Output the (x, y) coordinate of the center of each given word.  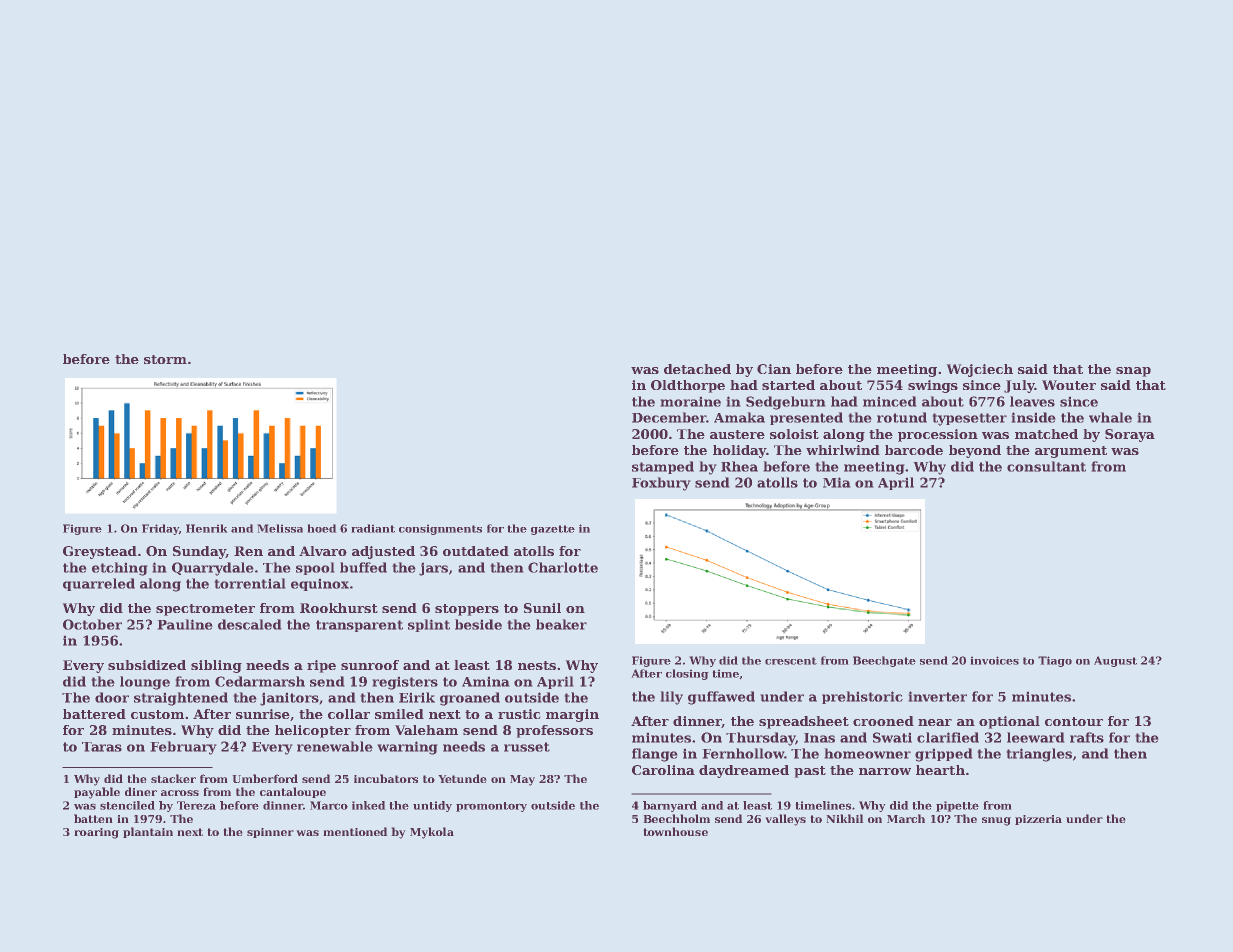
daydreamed (744, 771)
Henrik (206, 528)
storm (165, 359)
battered (94, 714)
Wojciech (980, 370)
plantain (148, 832)
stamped (663, 467)
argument (1071, 452)
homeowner (868, 753)
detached (697, 369)
